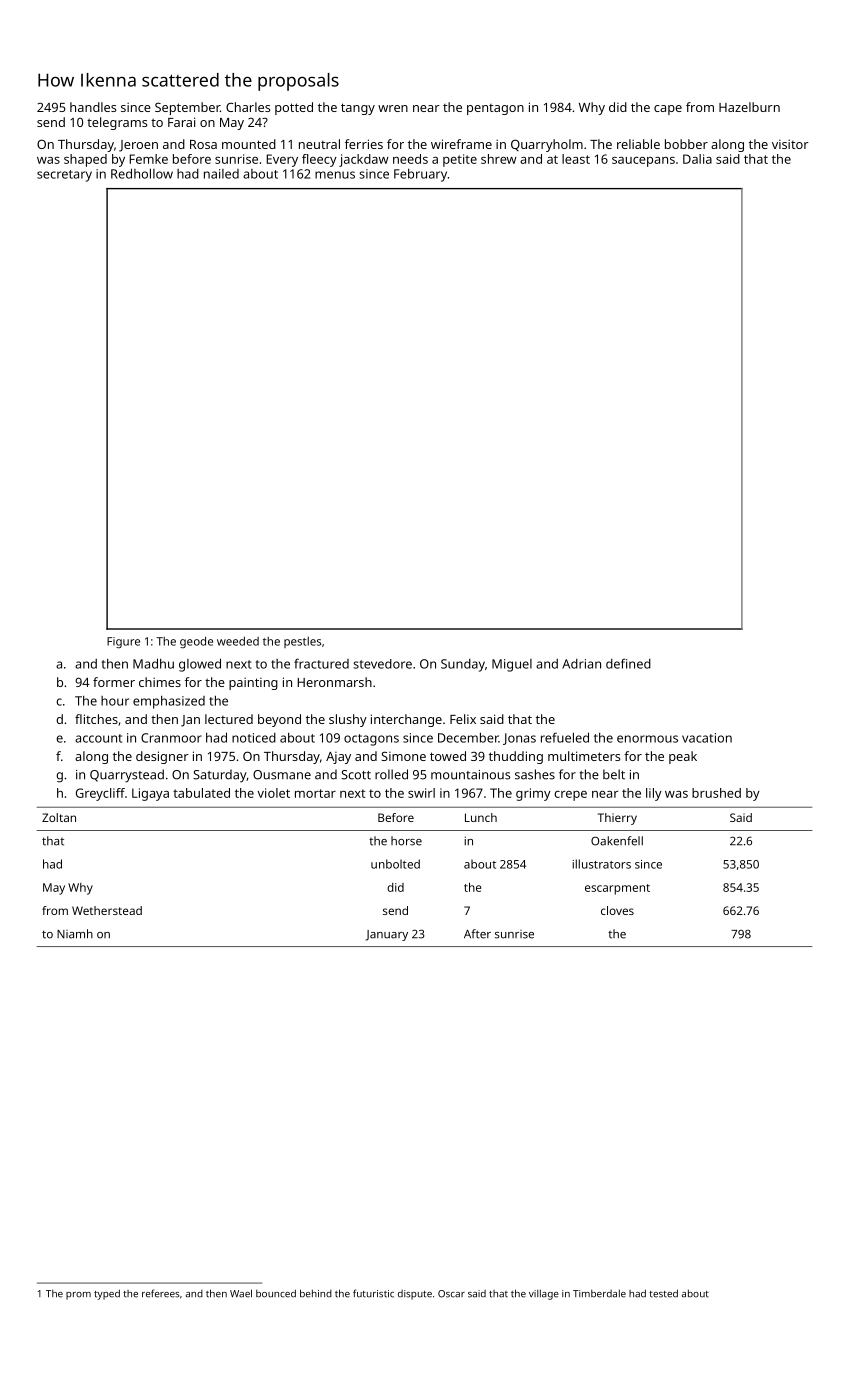  I want to click on Figure, so click(123, 643).
